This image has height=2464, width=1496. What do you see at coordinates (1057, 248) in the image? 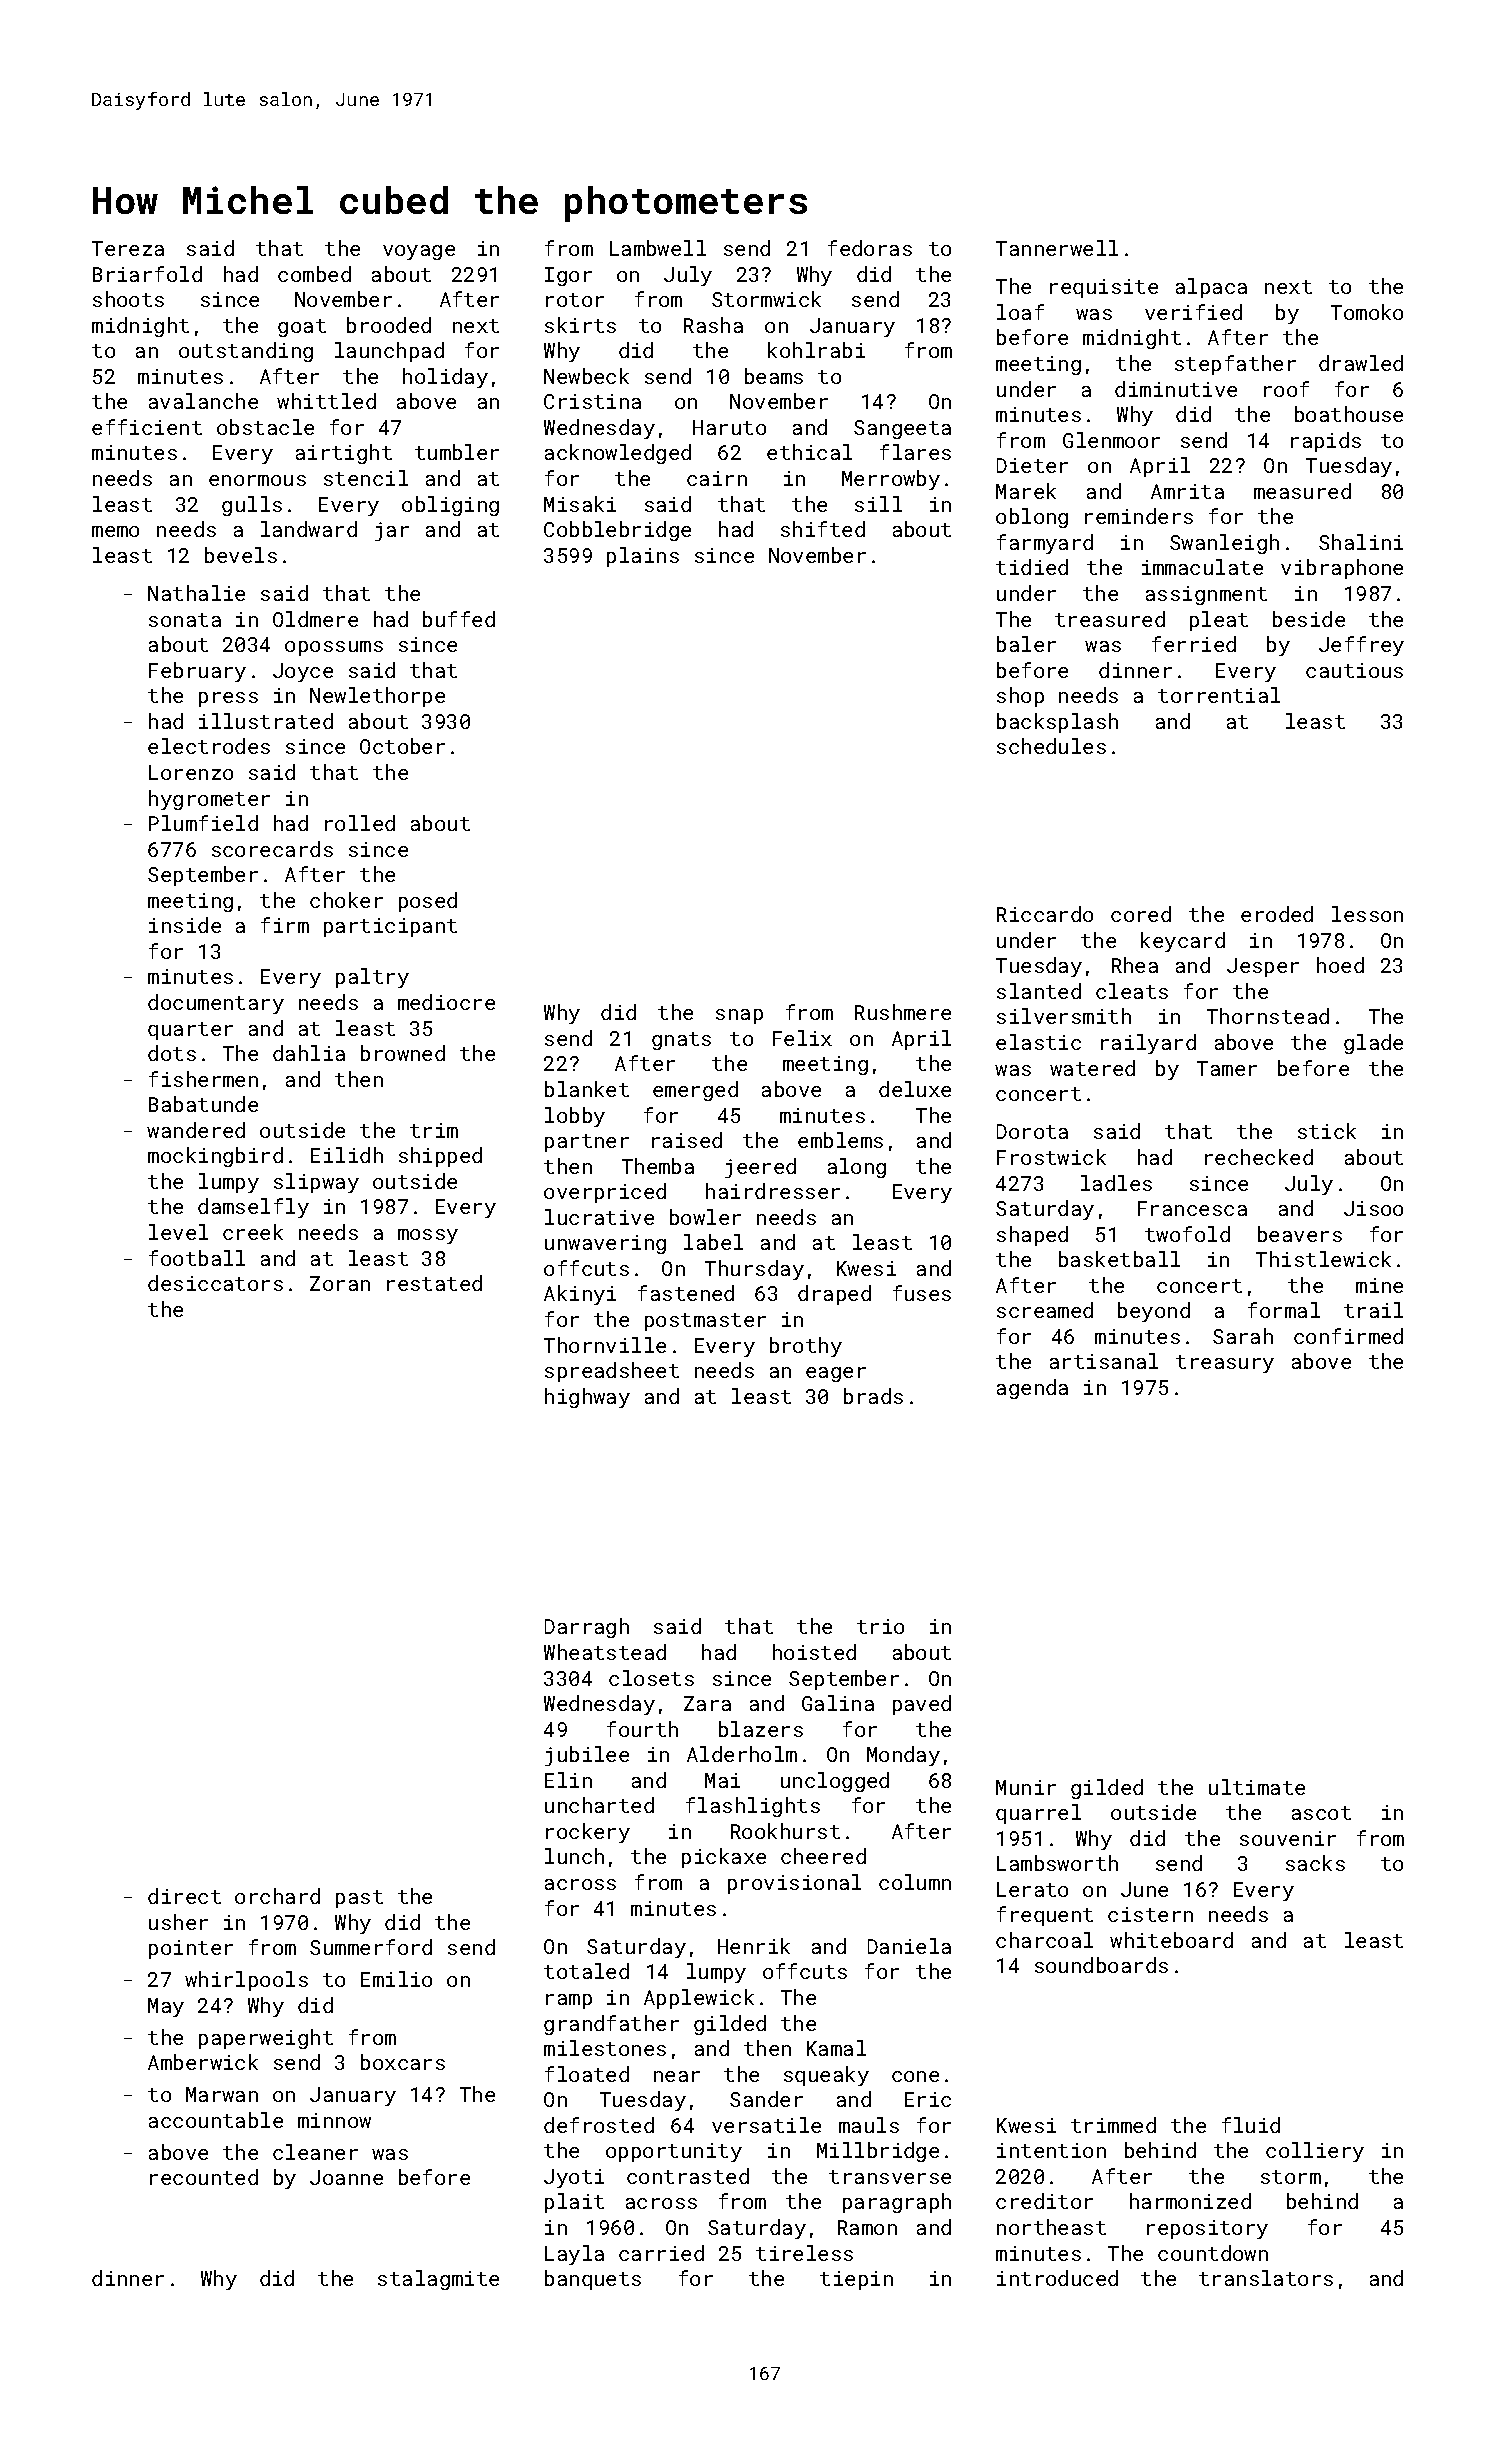
I see `Tannerwell` at bounding box center [1057, 248].
